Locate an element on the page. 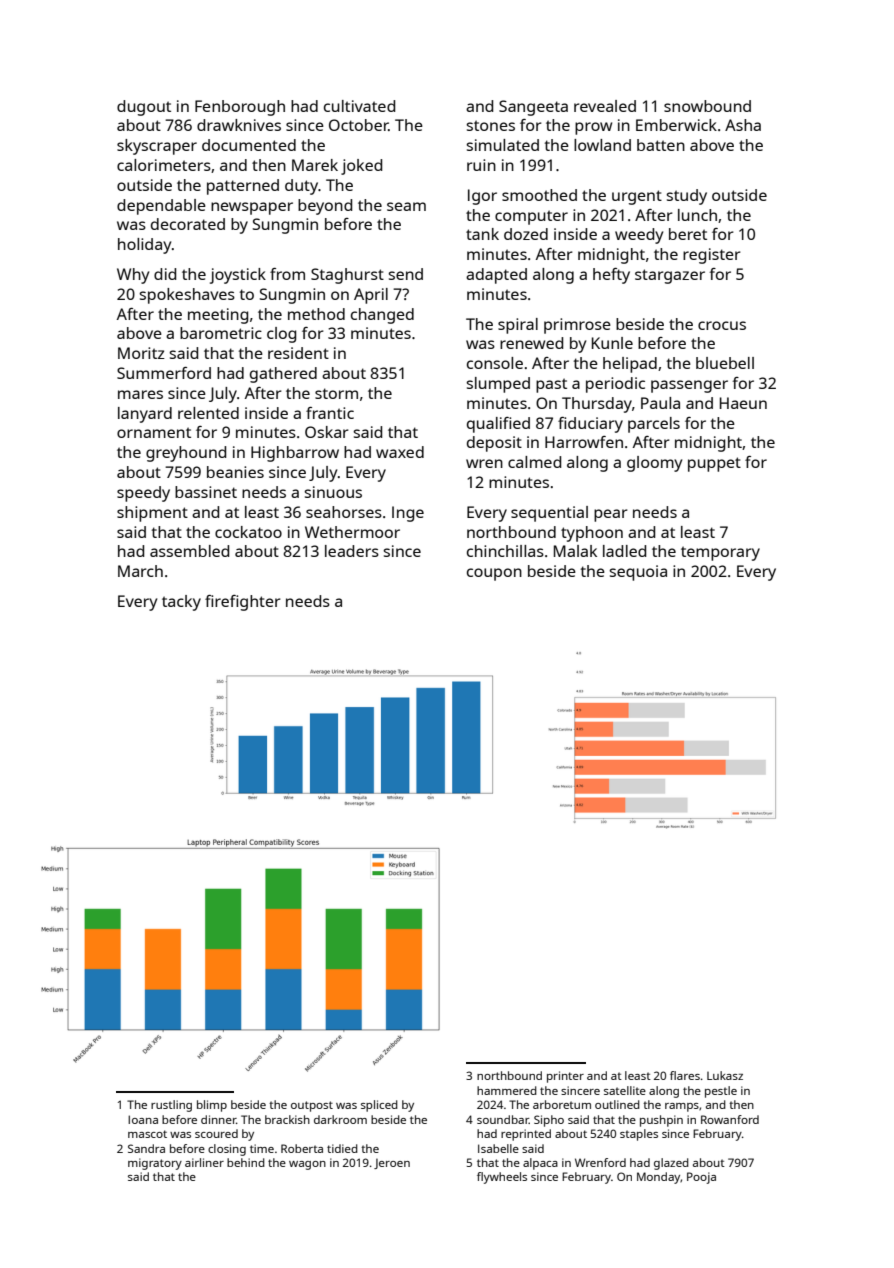  cultivated is located at coordinates (359, 106).
